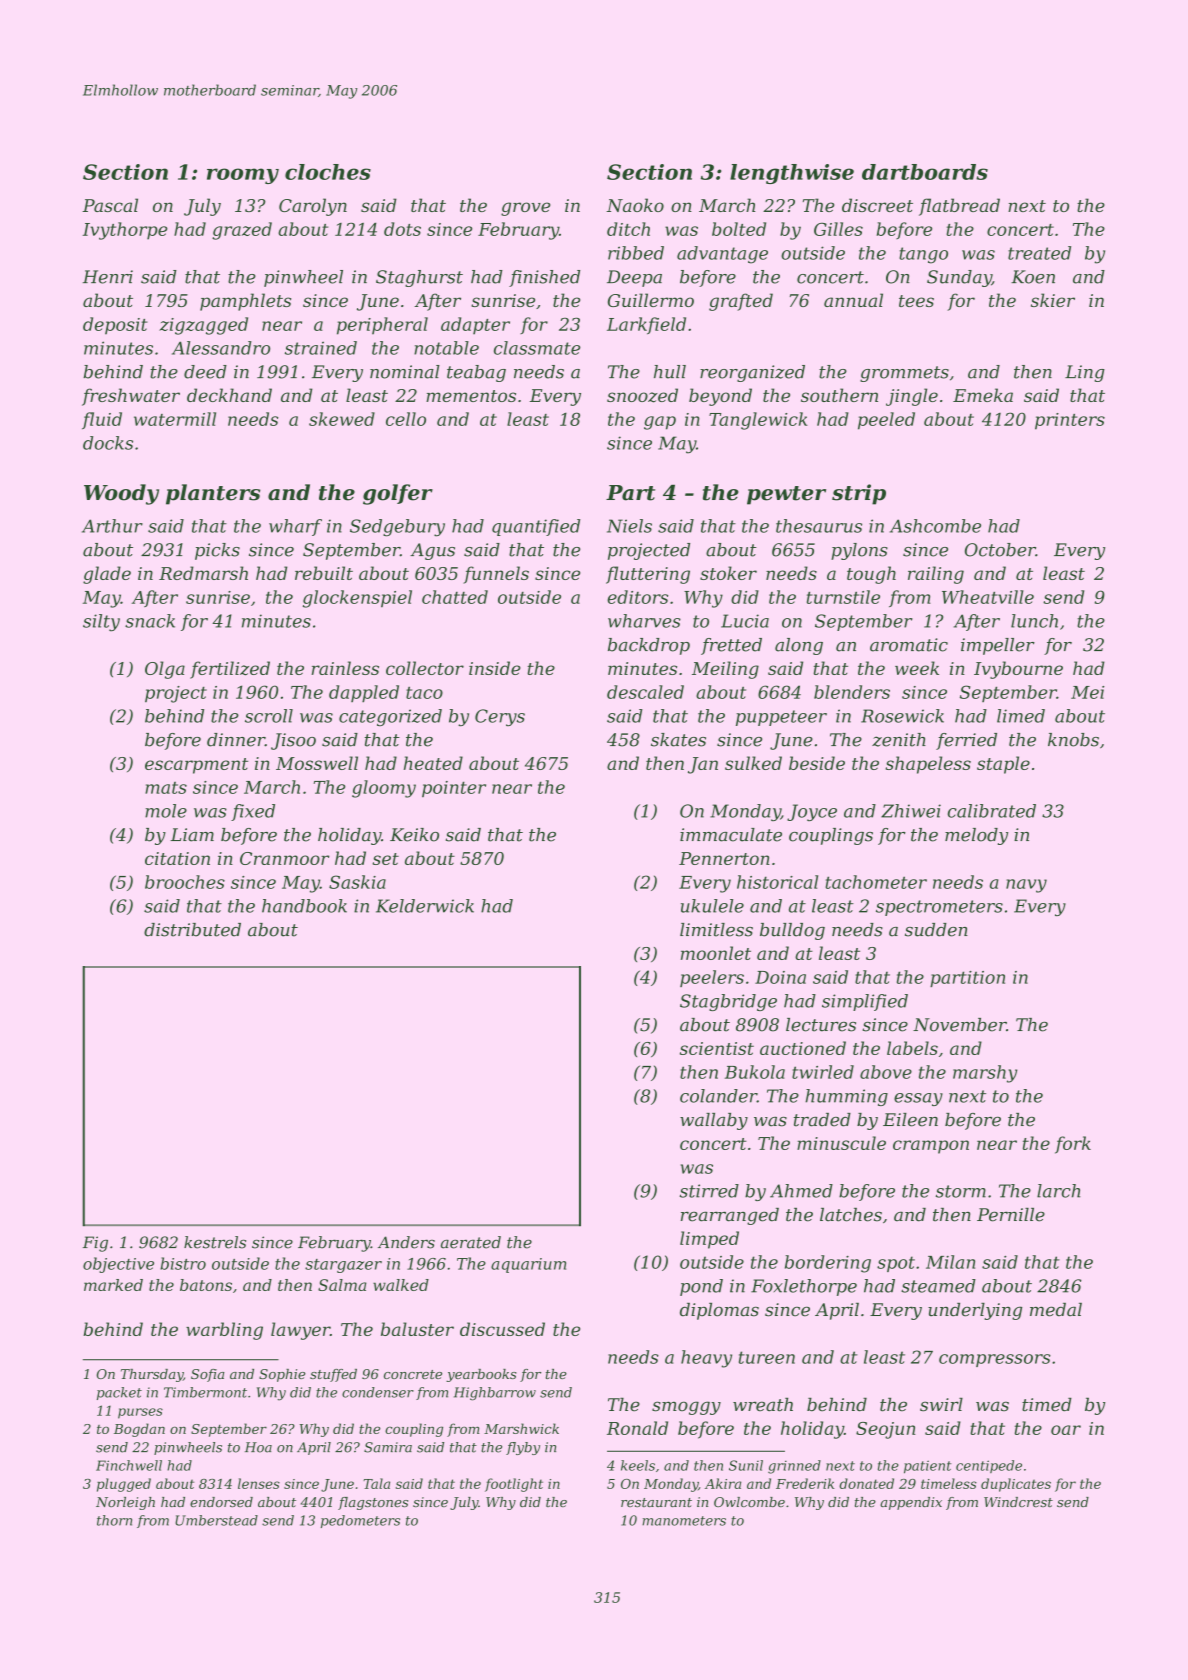  What do you see at coordinates (360, 1521) in the screenshot?
I see `pedometers` at bounding box center [360, 1521].
